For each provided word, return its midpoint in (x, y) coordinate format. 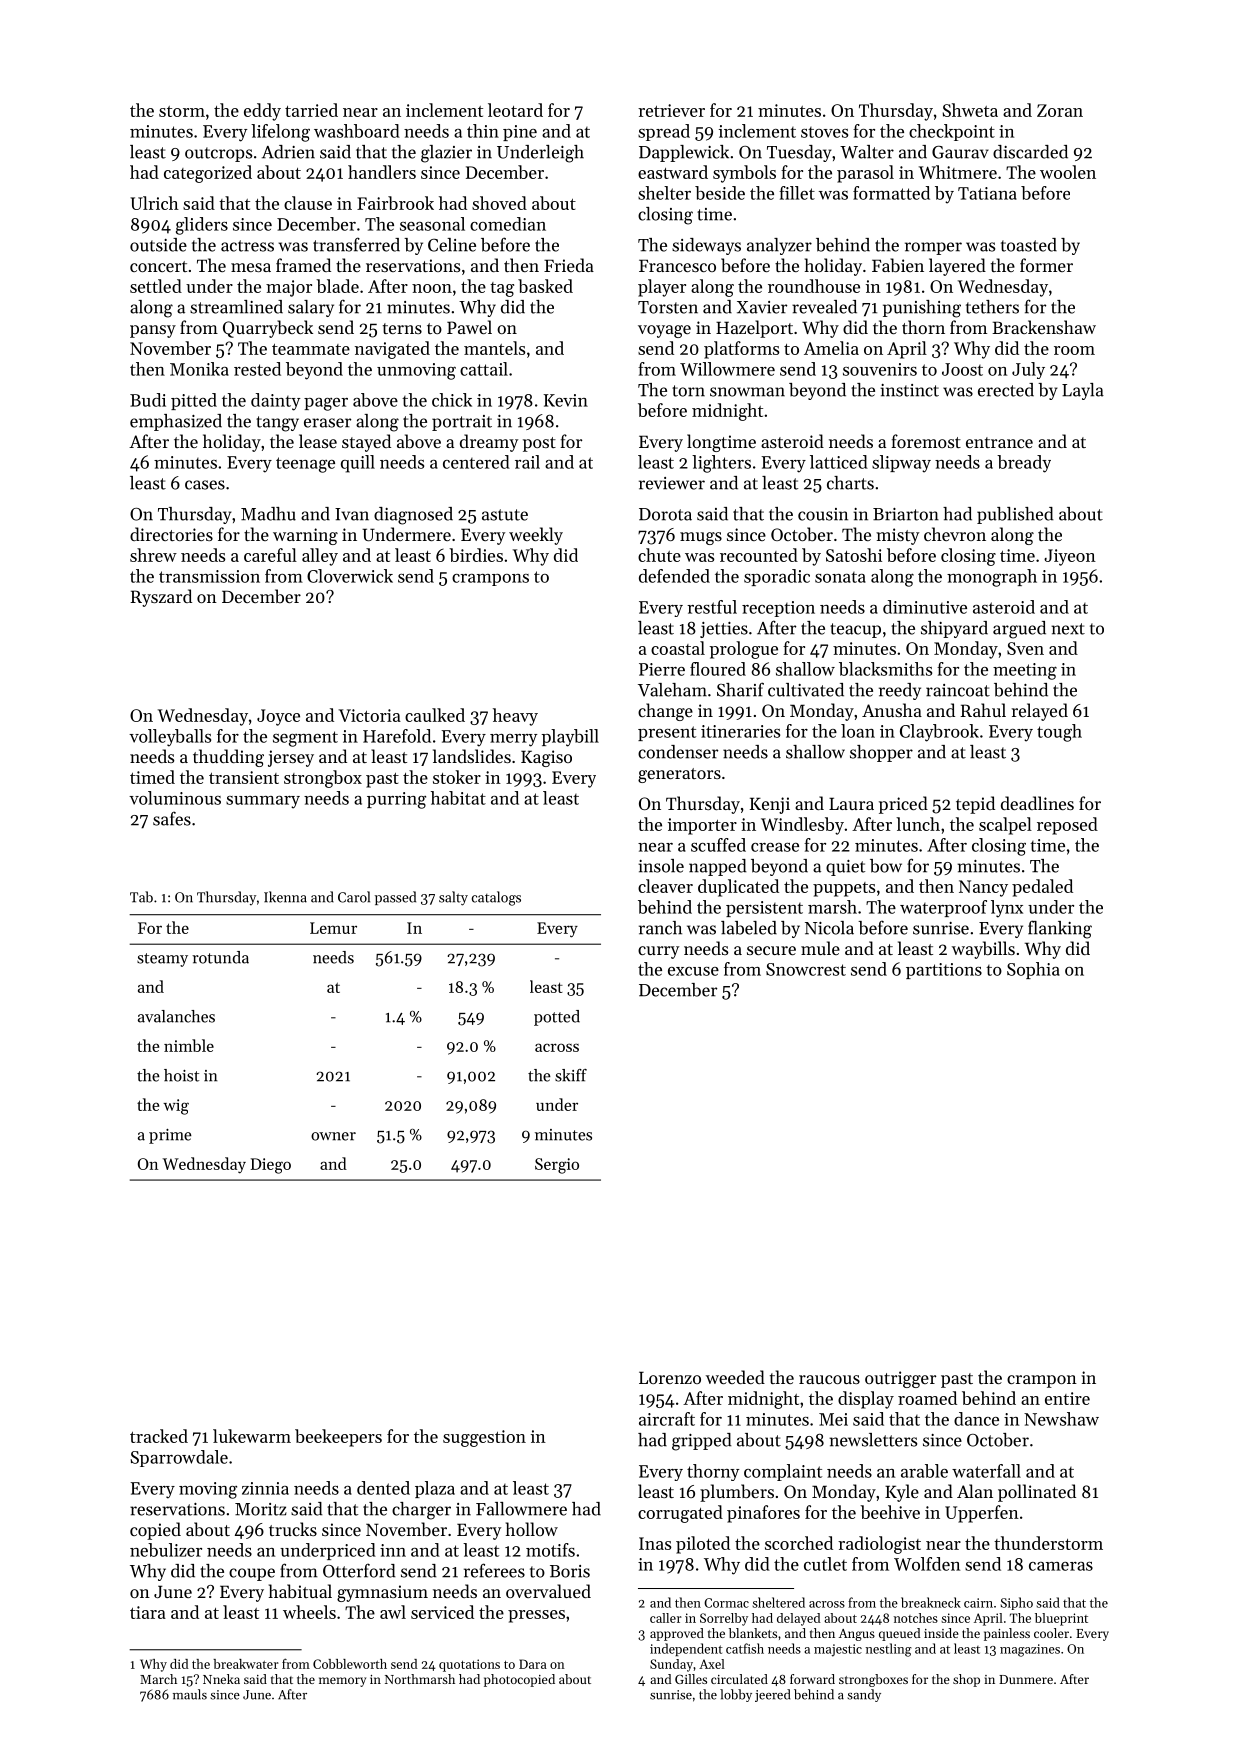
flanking (1060, 929)
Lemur (333, 928)
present (667, 733)
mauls (190, 1694)
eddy (262, 112)
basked (545, 286)
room (1074, 350)
